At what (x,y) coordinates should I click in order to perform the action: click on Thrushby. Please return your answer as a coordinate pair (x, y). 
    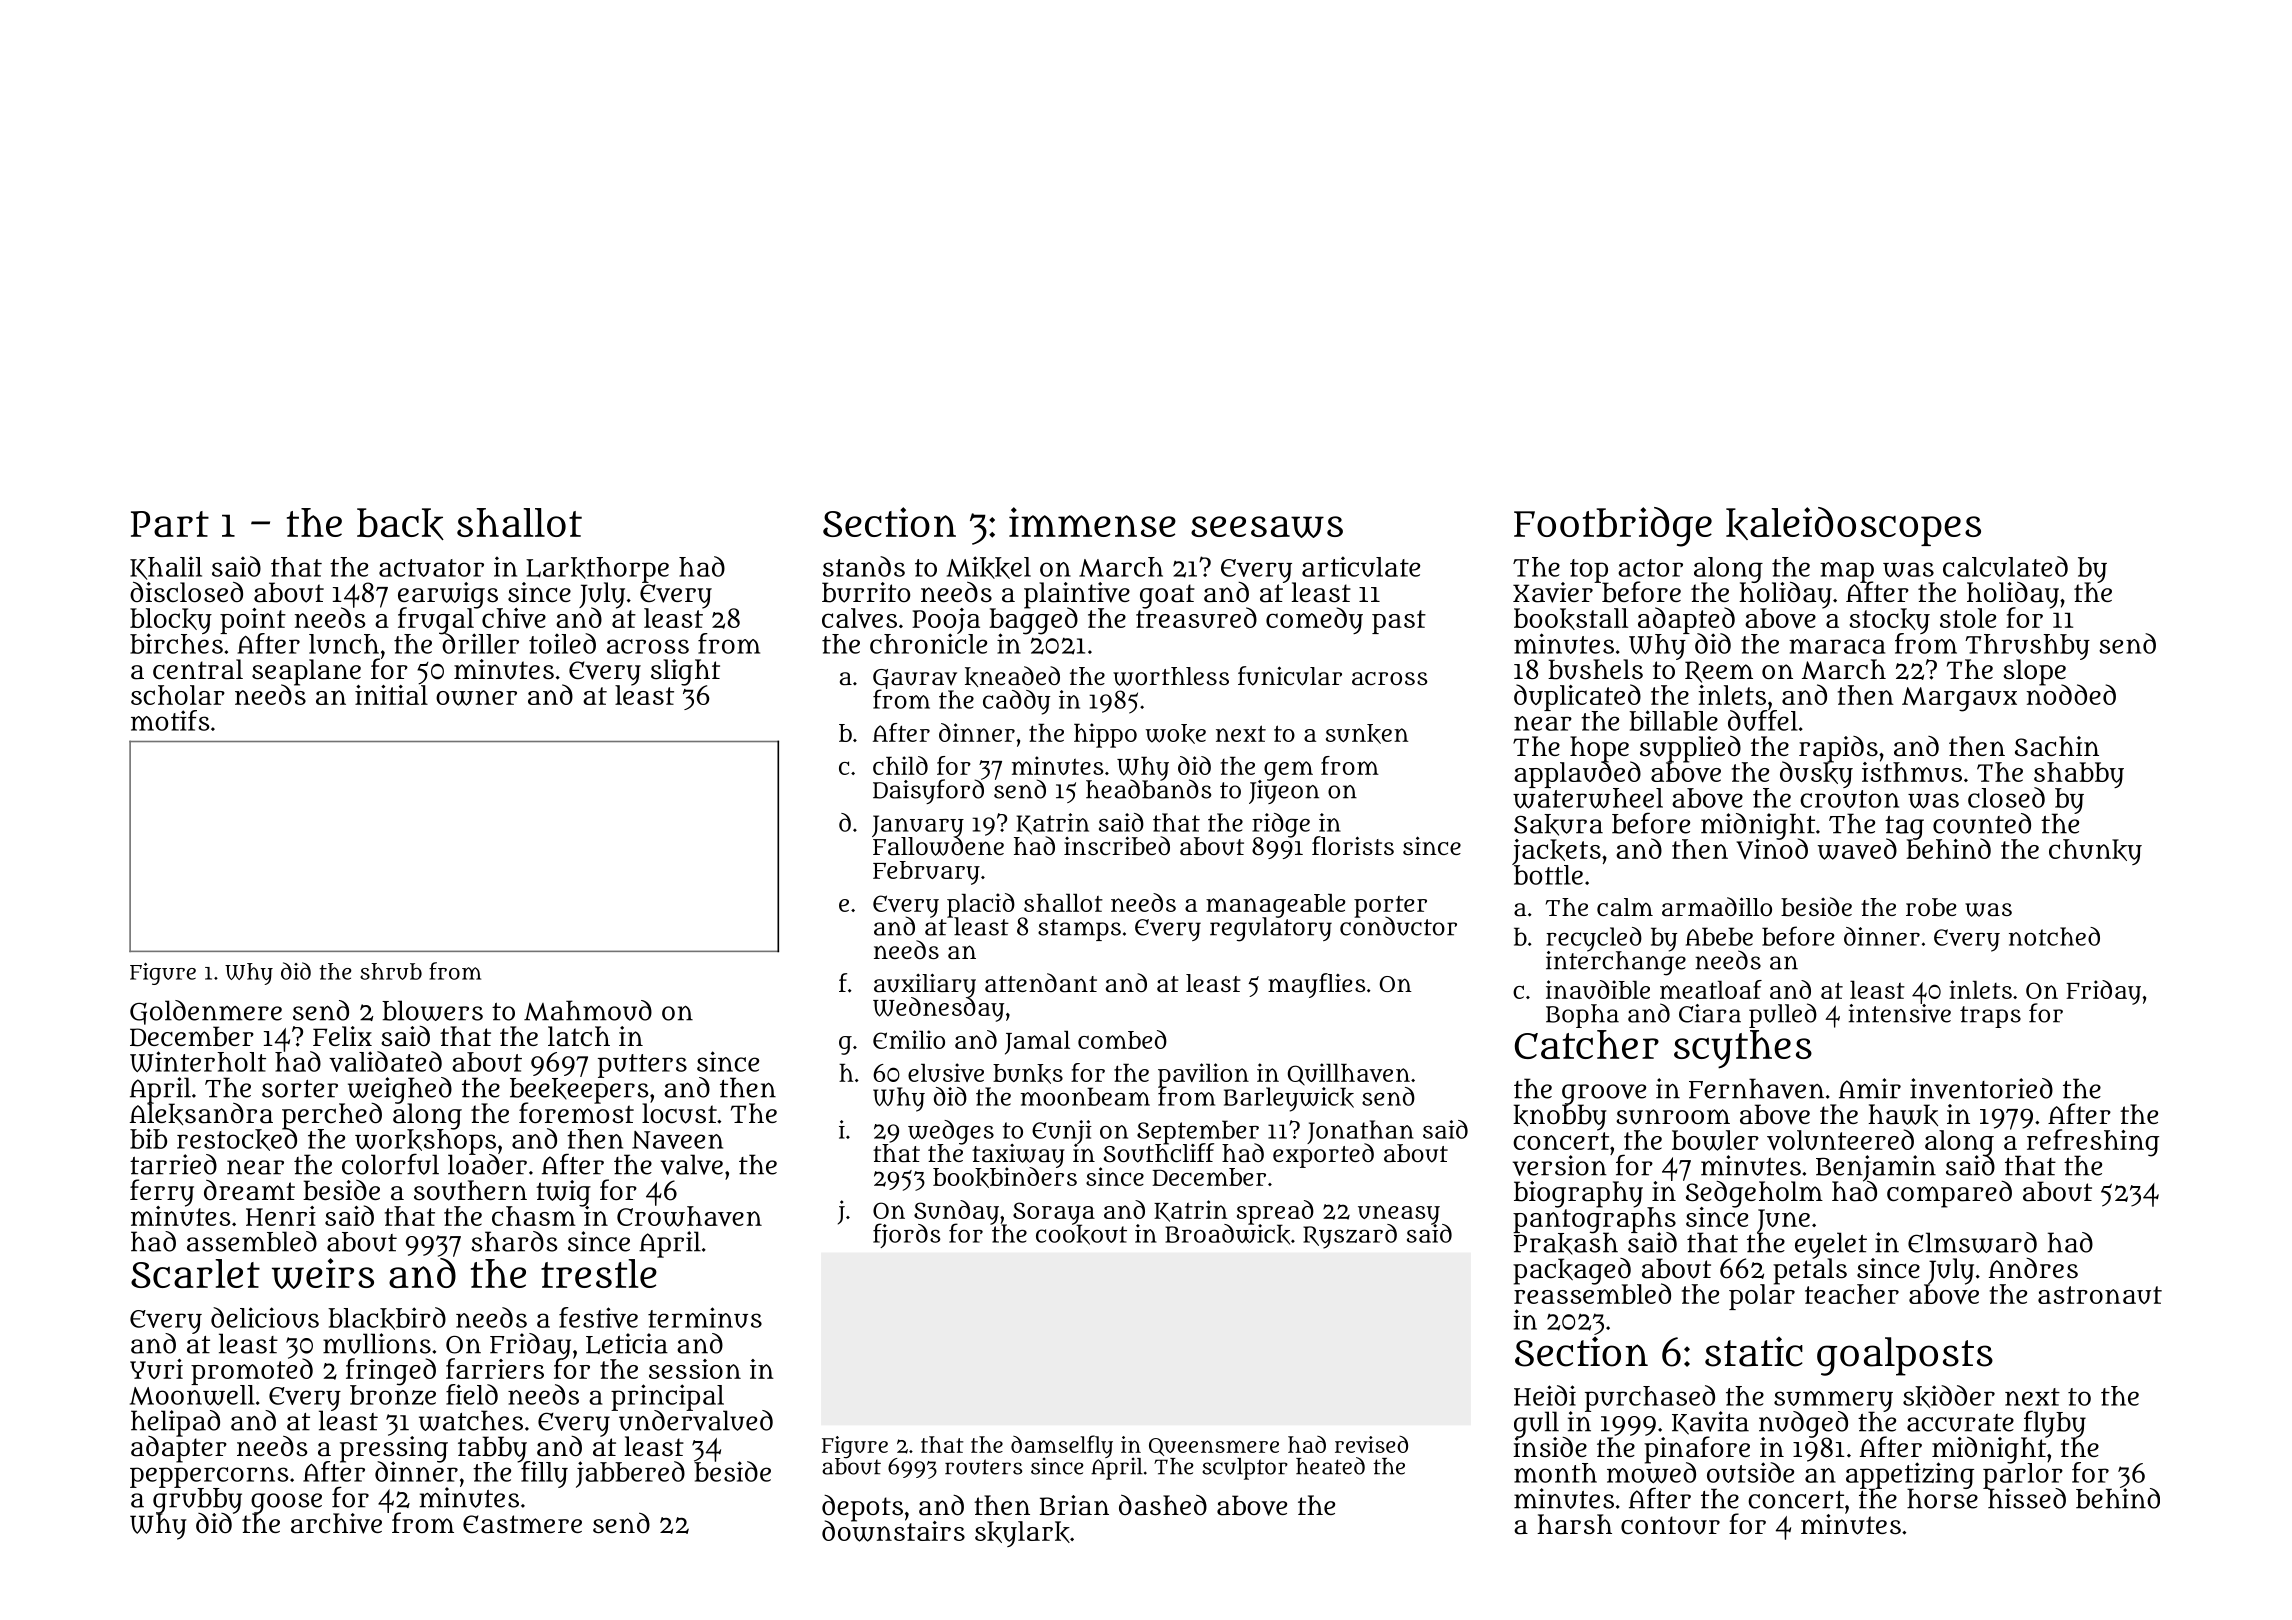
    Looking at the image, I should click on (2027, 647).
